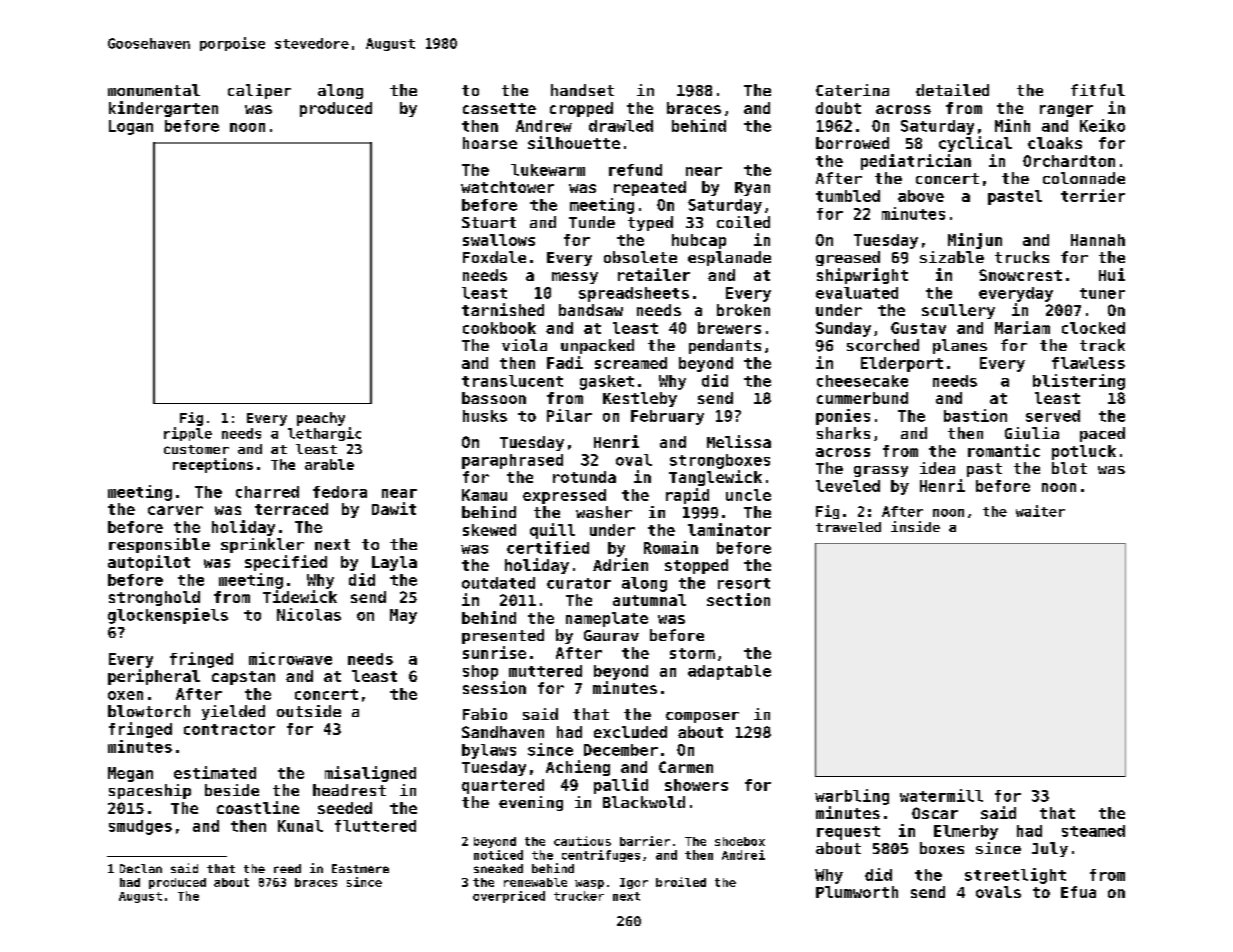  I want to click on Nicolas, so click(309, 614).
